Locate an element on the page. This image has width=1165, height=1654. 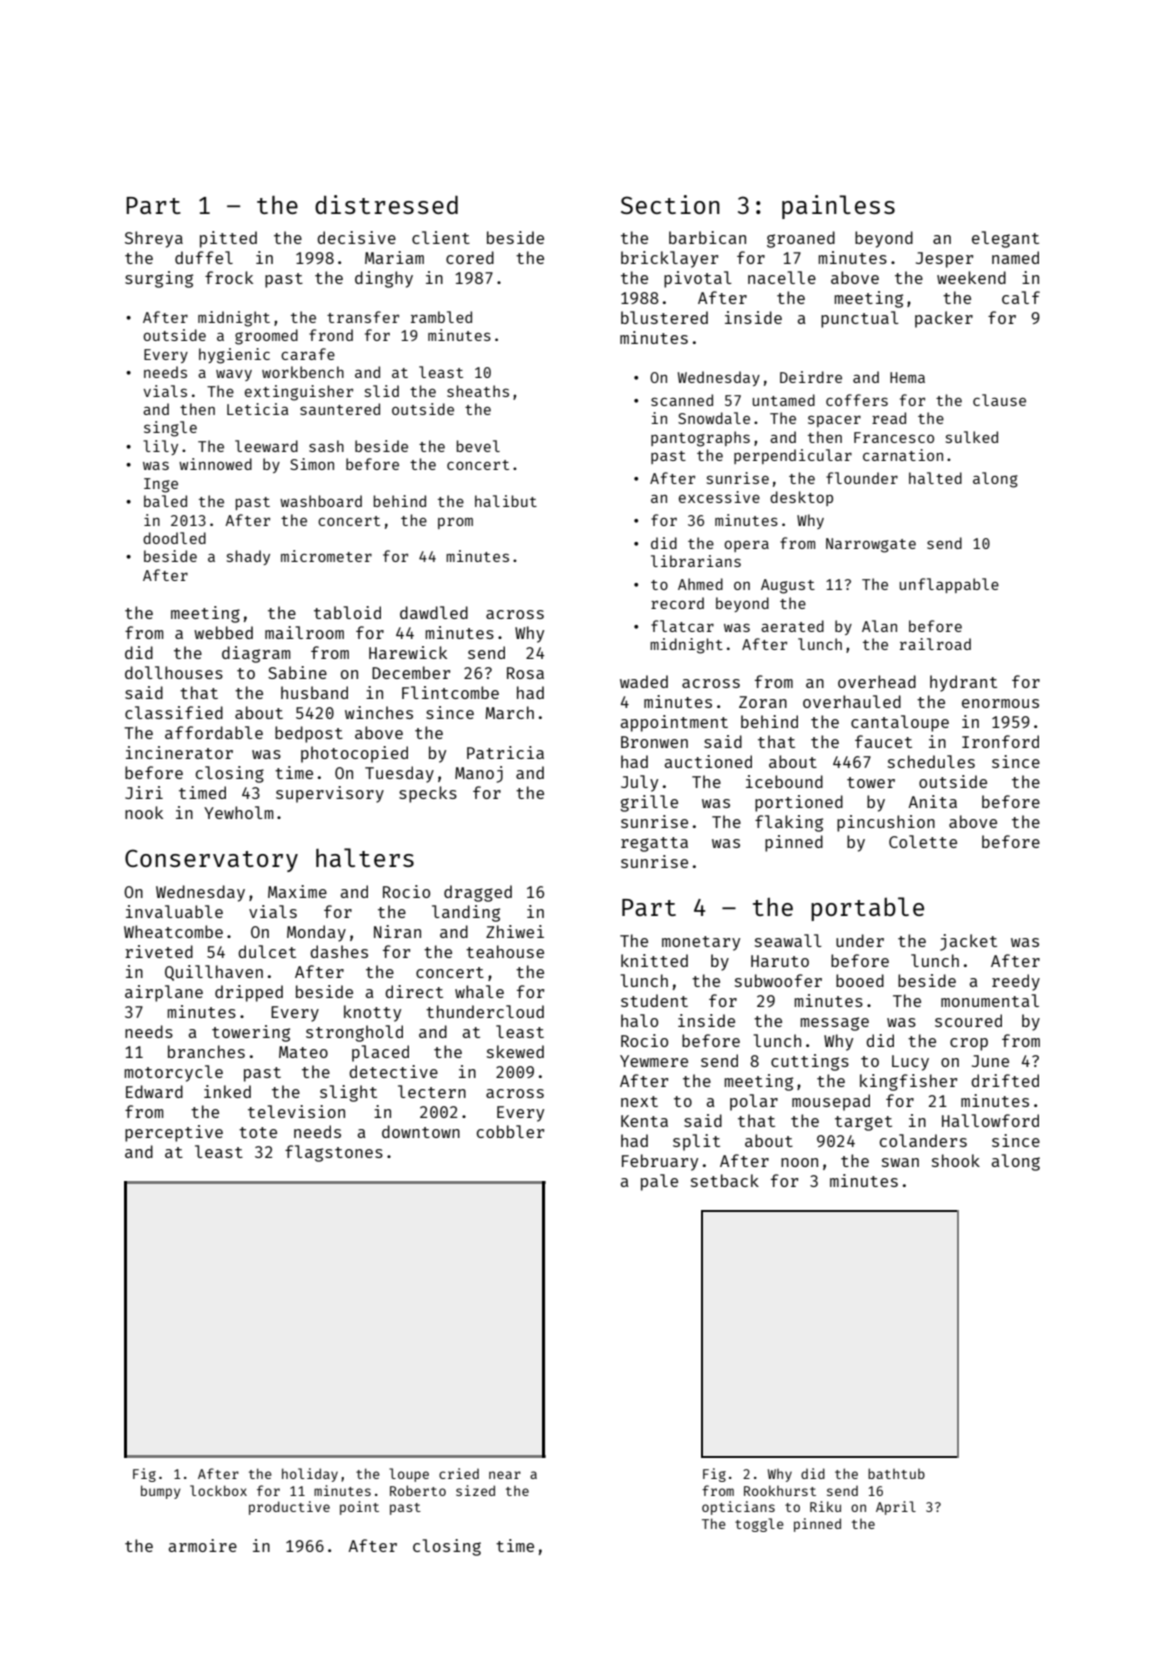
sheaths is located at coordinates (478, 391).
